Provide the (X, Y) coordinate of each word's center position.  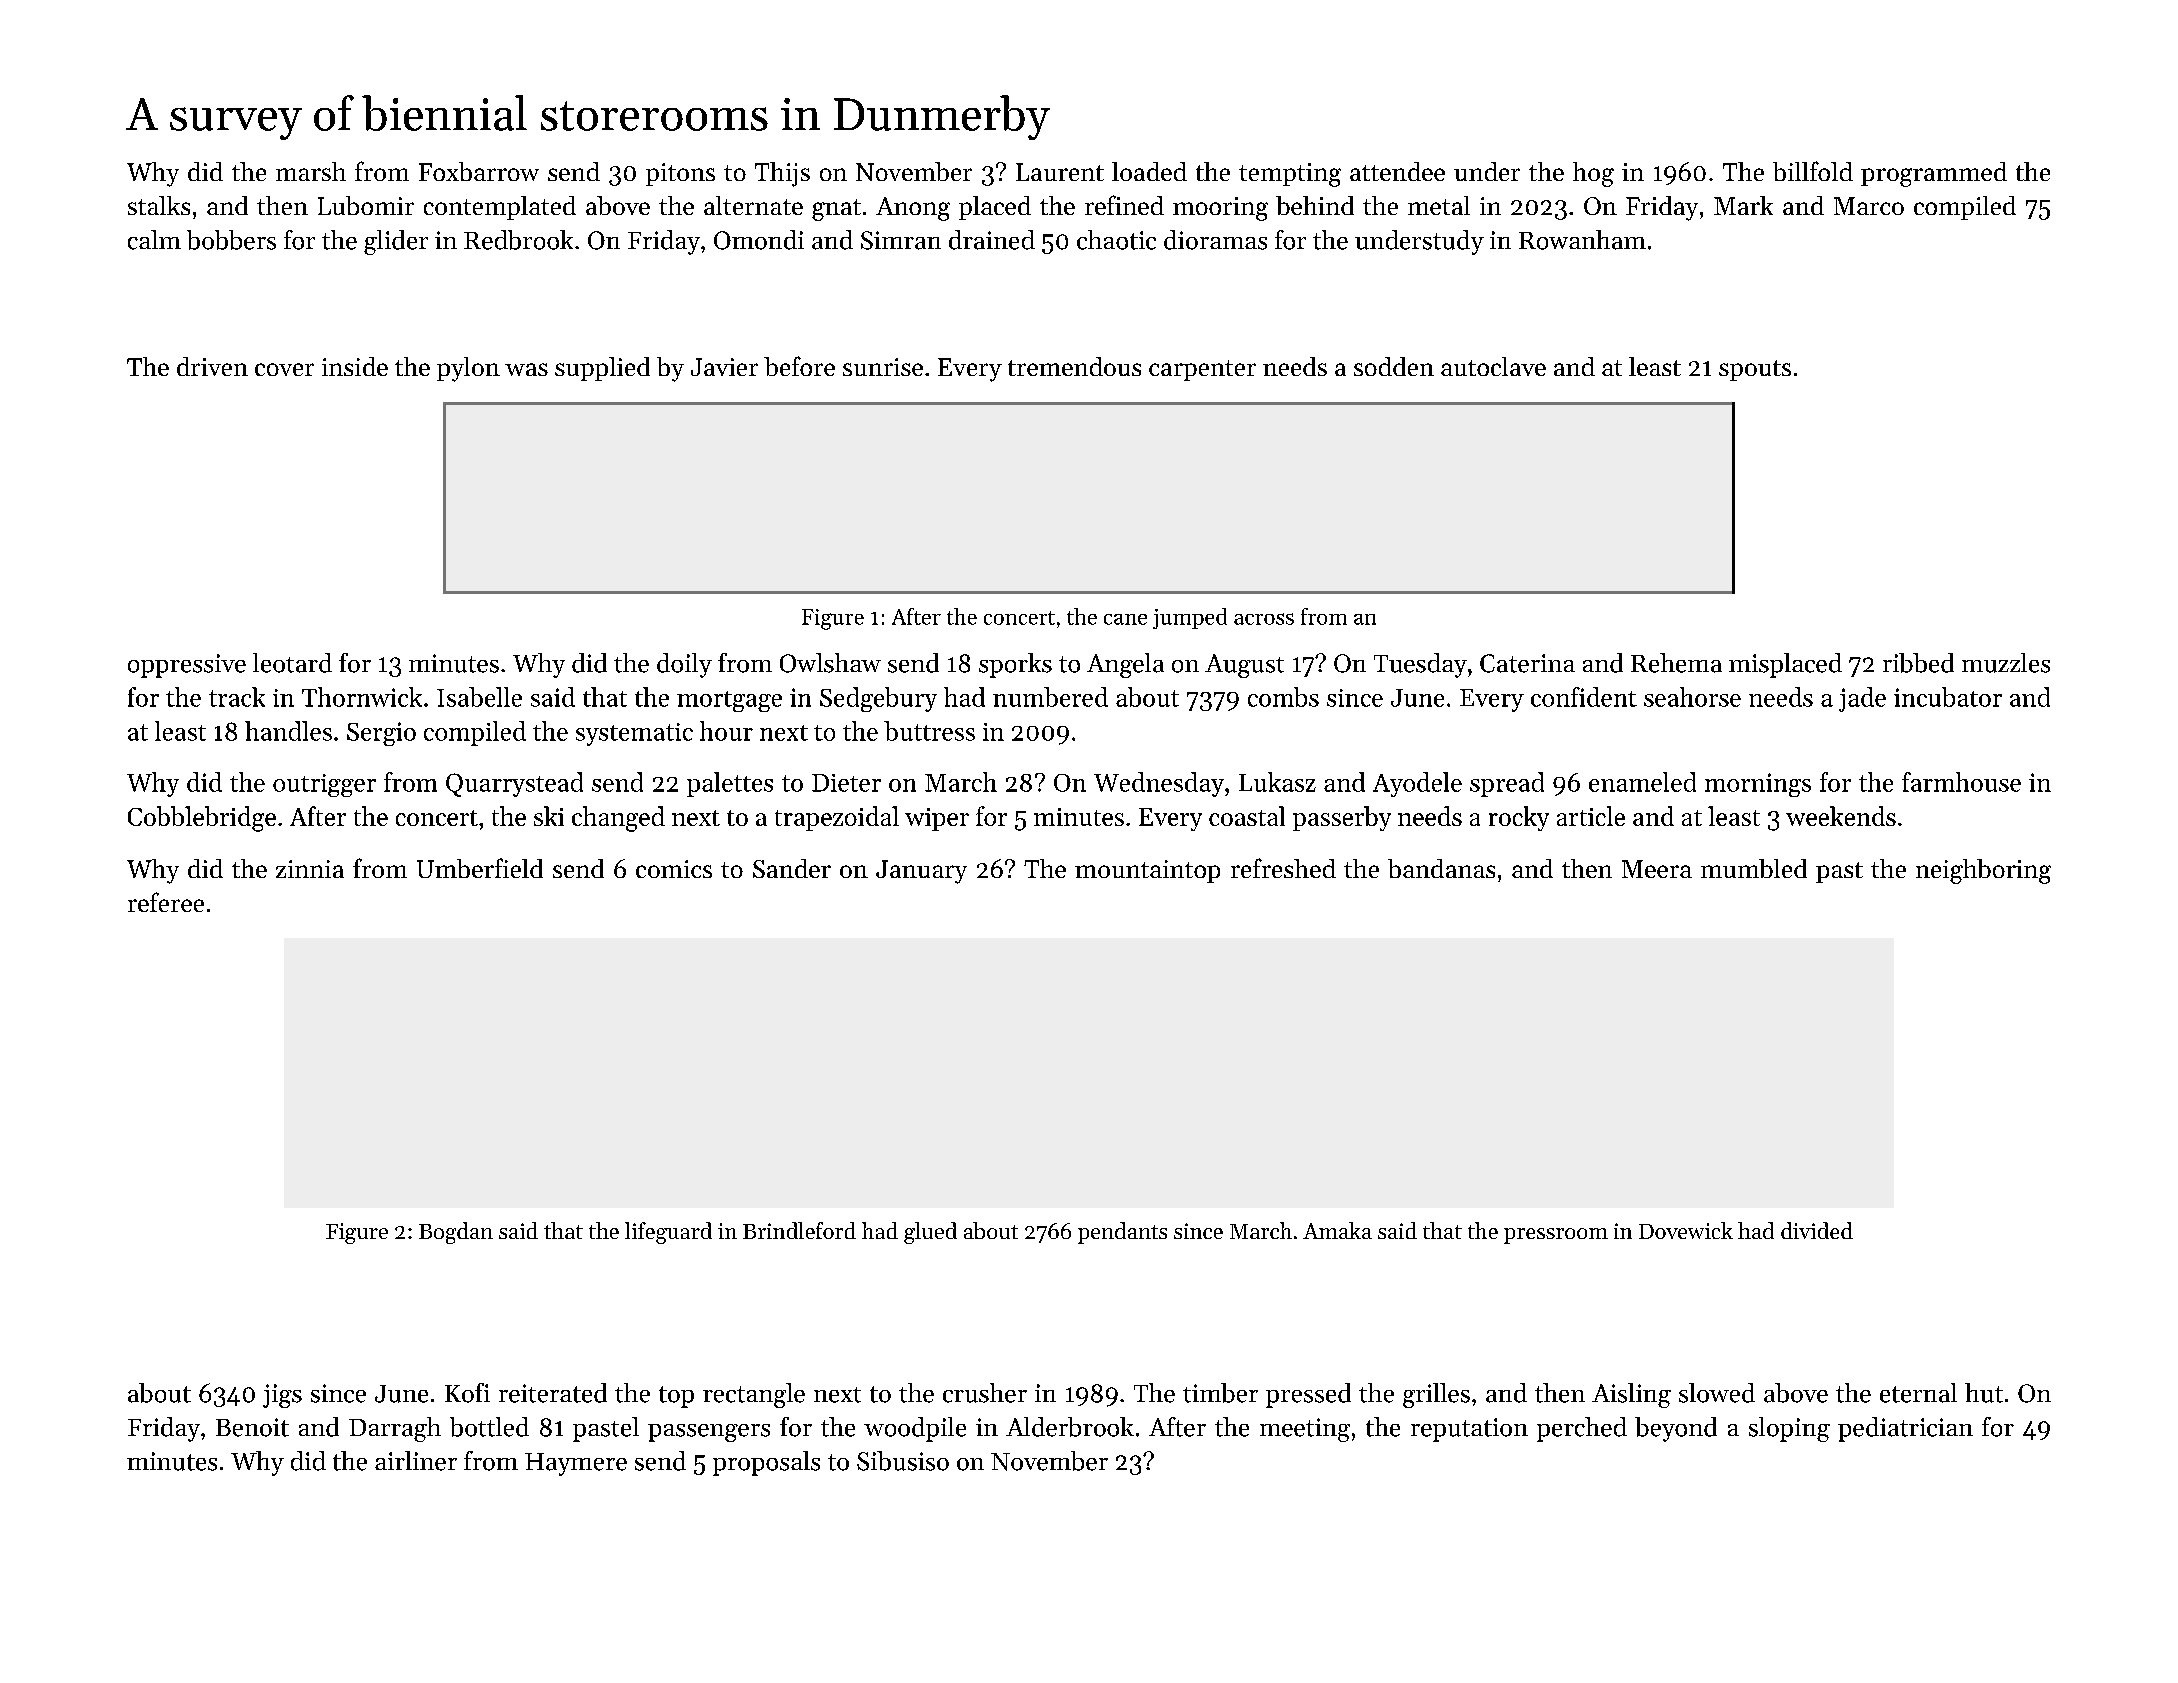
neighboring (1983, 871)
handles (288, 731)
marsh (311, 171)
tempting (1290, 175)
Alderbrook (1070, 1427)
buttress (929, 731)
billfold (1813, 171)
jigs (282, 1396)
